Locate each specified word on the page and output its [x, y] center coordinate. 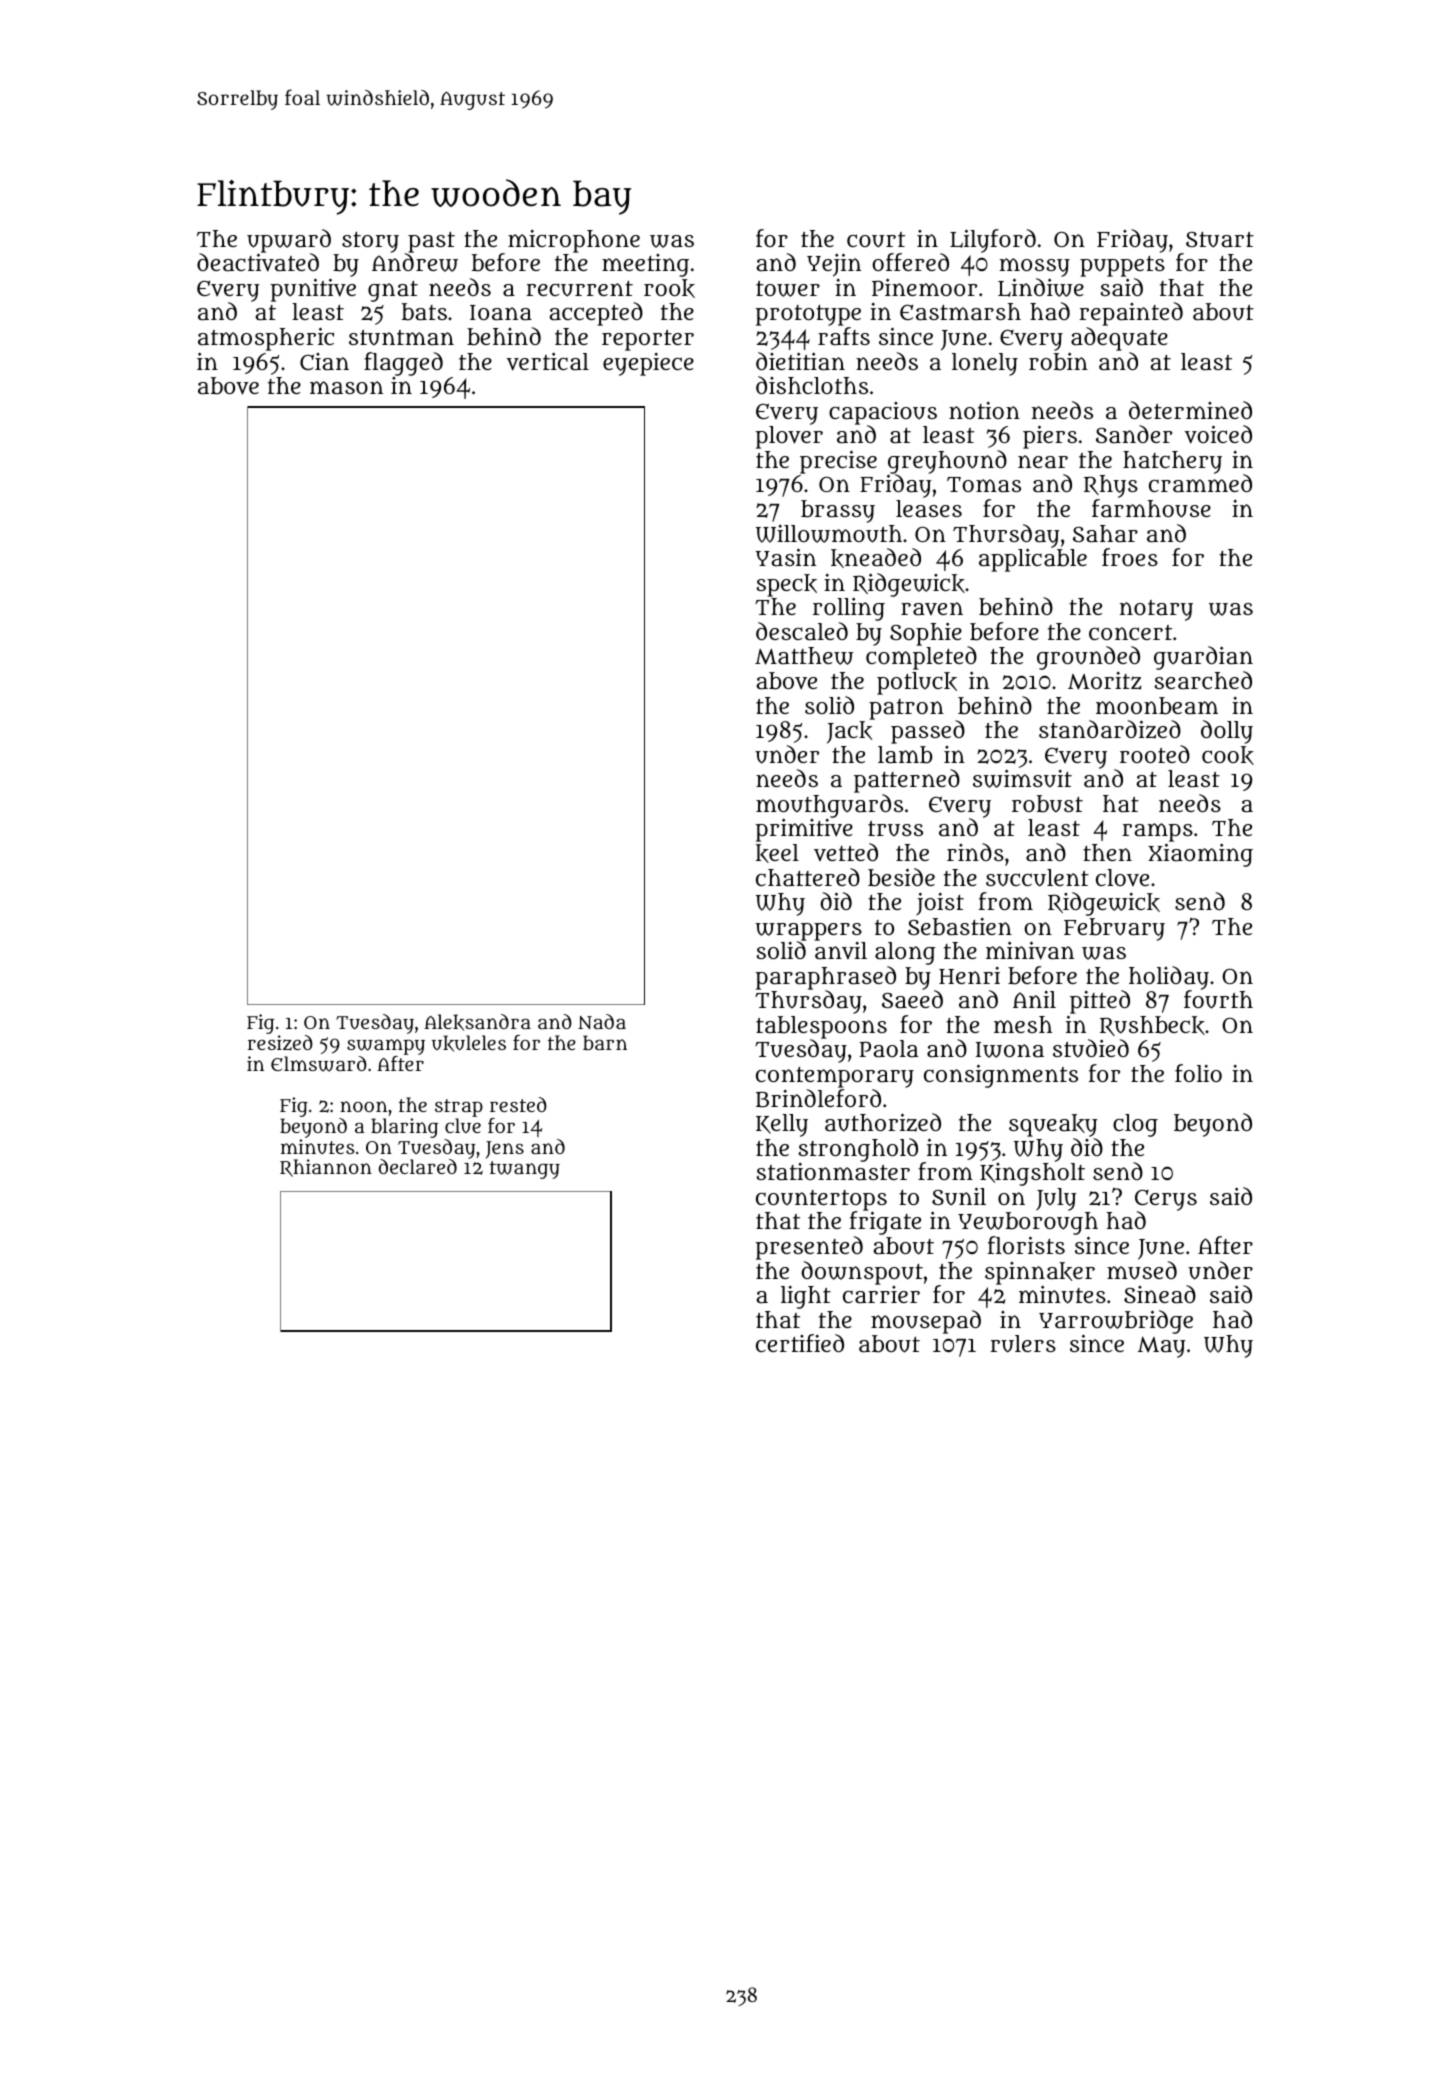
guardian [1203, 658]
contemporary [835, 1077]
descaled [802, 631]
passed [928, 732]
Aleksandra [477, 1022]
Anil [1034, 999]
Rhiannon [326, 1168]
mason [346, 387]
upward [289, 241]
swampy [386, 1047]
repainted [1131, 314]
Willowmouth [829, 534]
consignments [1001, 1076]
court [876, 240]
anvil [841, 950]
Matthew [804, 656]
